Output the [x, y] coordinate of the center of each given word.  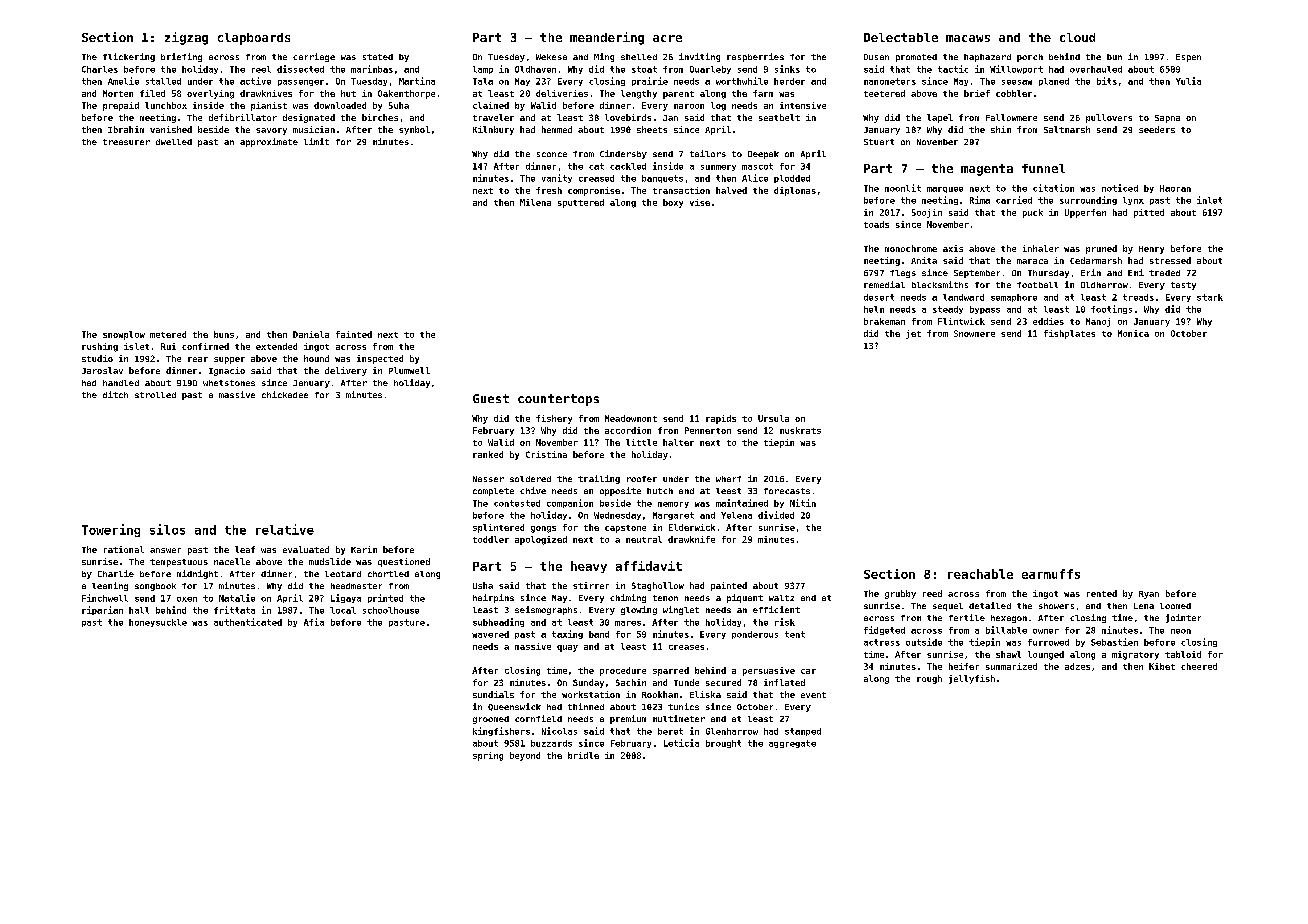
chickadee [285, 394]
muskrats [800, 430]
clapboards [254, 39]
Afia [314, 622]
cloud [1077, 37]
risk [785, 622]
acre [667, 38]
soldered [530, 479]
